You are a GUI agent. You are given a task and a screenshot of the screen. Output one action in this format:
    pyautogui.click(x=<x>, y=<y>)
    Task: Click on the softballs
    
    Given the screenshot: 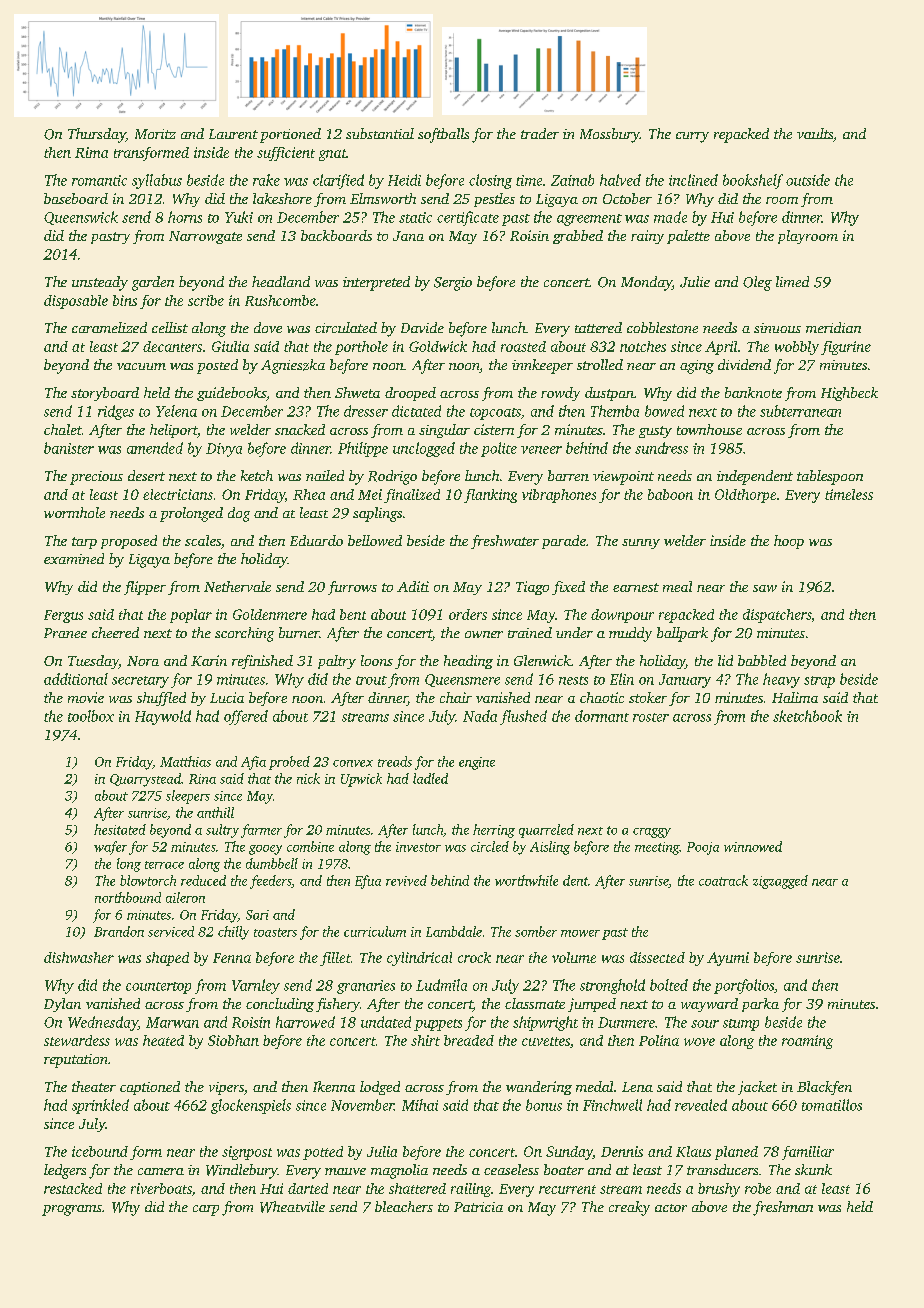 What is the action you would take?
    pyautogui.click(x=443, y=135)
